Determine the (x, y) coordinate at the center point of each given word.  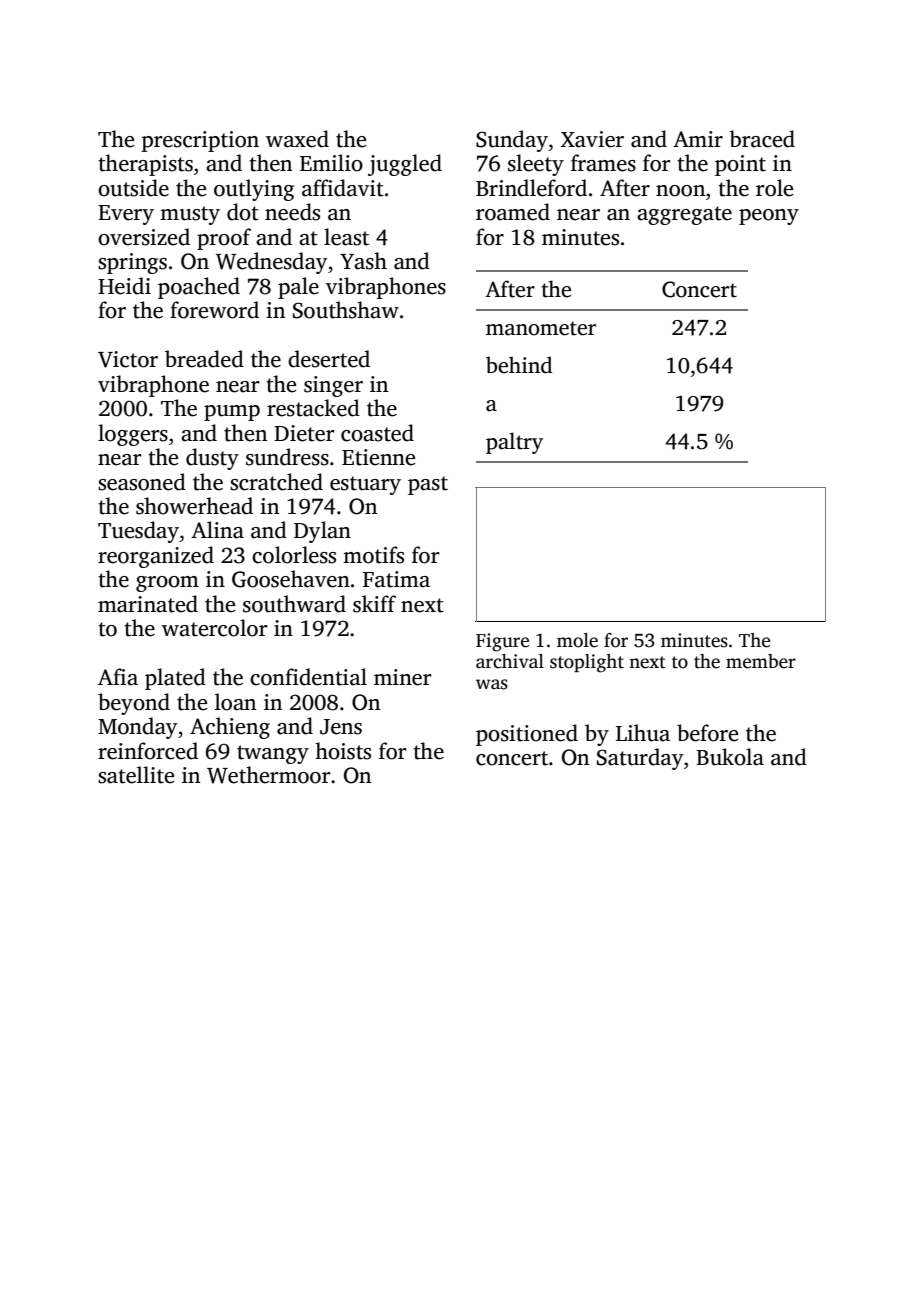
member (761, 661)
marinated (148, 604)
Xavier (592, 139)
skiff (374, 604)
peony (769, 217)
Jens (341, 727)
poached (199, 288)
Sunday (512, 141)
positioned (527, 735)
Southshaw (346, 310)
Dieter (304, 433)
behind (519, 365)
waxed (297, 139)
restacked (313, 408)
